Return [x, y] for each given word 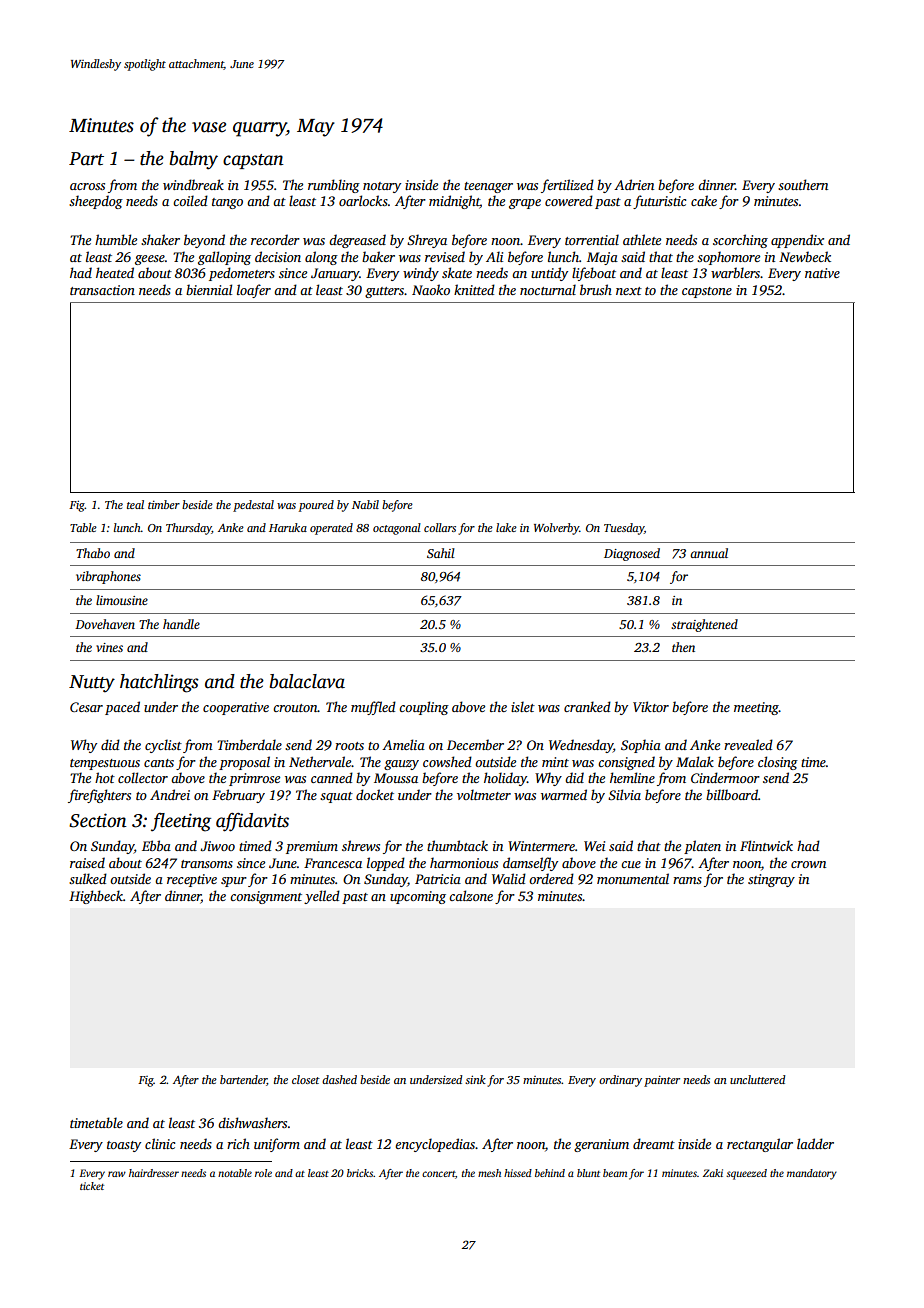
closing [778, 763]
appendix [797, 241]
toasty [124, 1146]
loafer [254, 291]
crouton [295, 708]
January [335, 274]
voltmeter [484, 794]
